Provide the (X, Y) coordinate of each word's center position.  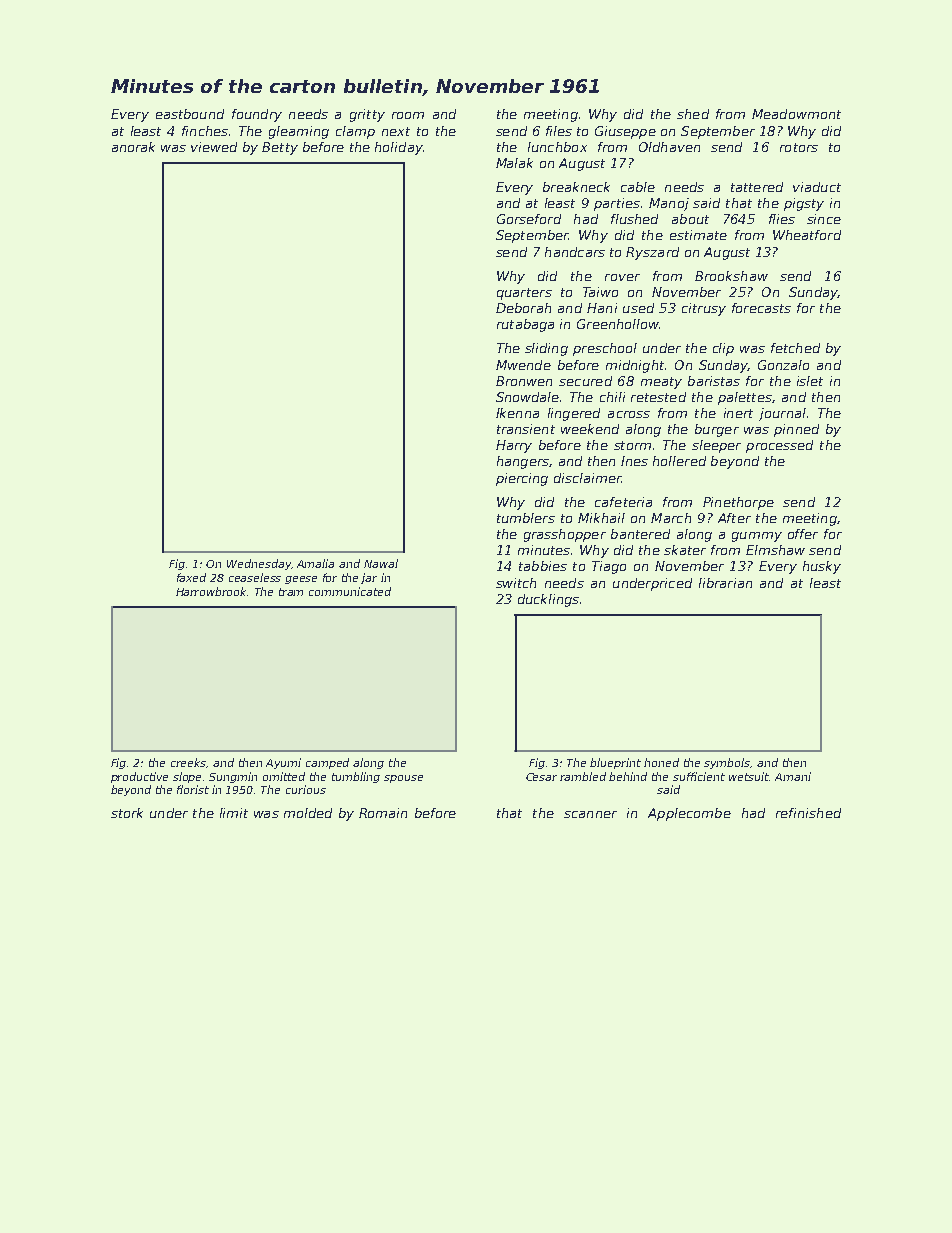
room (408, 115)
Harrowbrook (212, 591)
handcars (575, 252)
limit (234, 813)
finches (205, 131)
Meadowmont (796, 114)
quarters (524, 294)
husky (822, 567)
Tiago (609, 567)
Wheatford (807, 235)
